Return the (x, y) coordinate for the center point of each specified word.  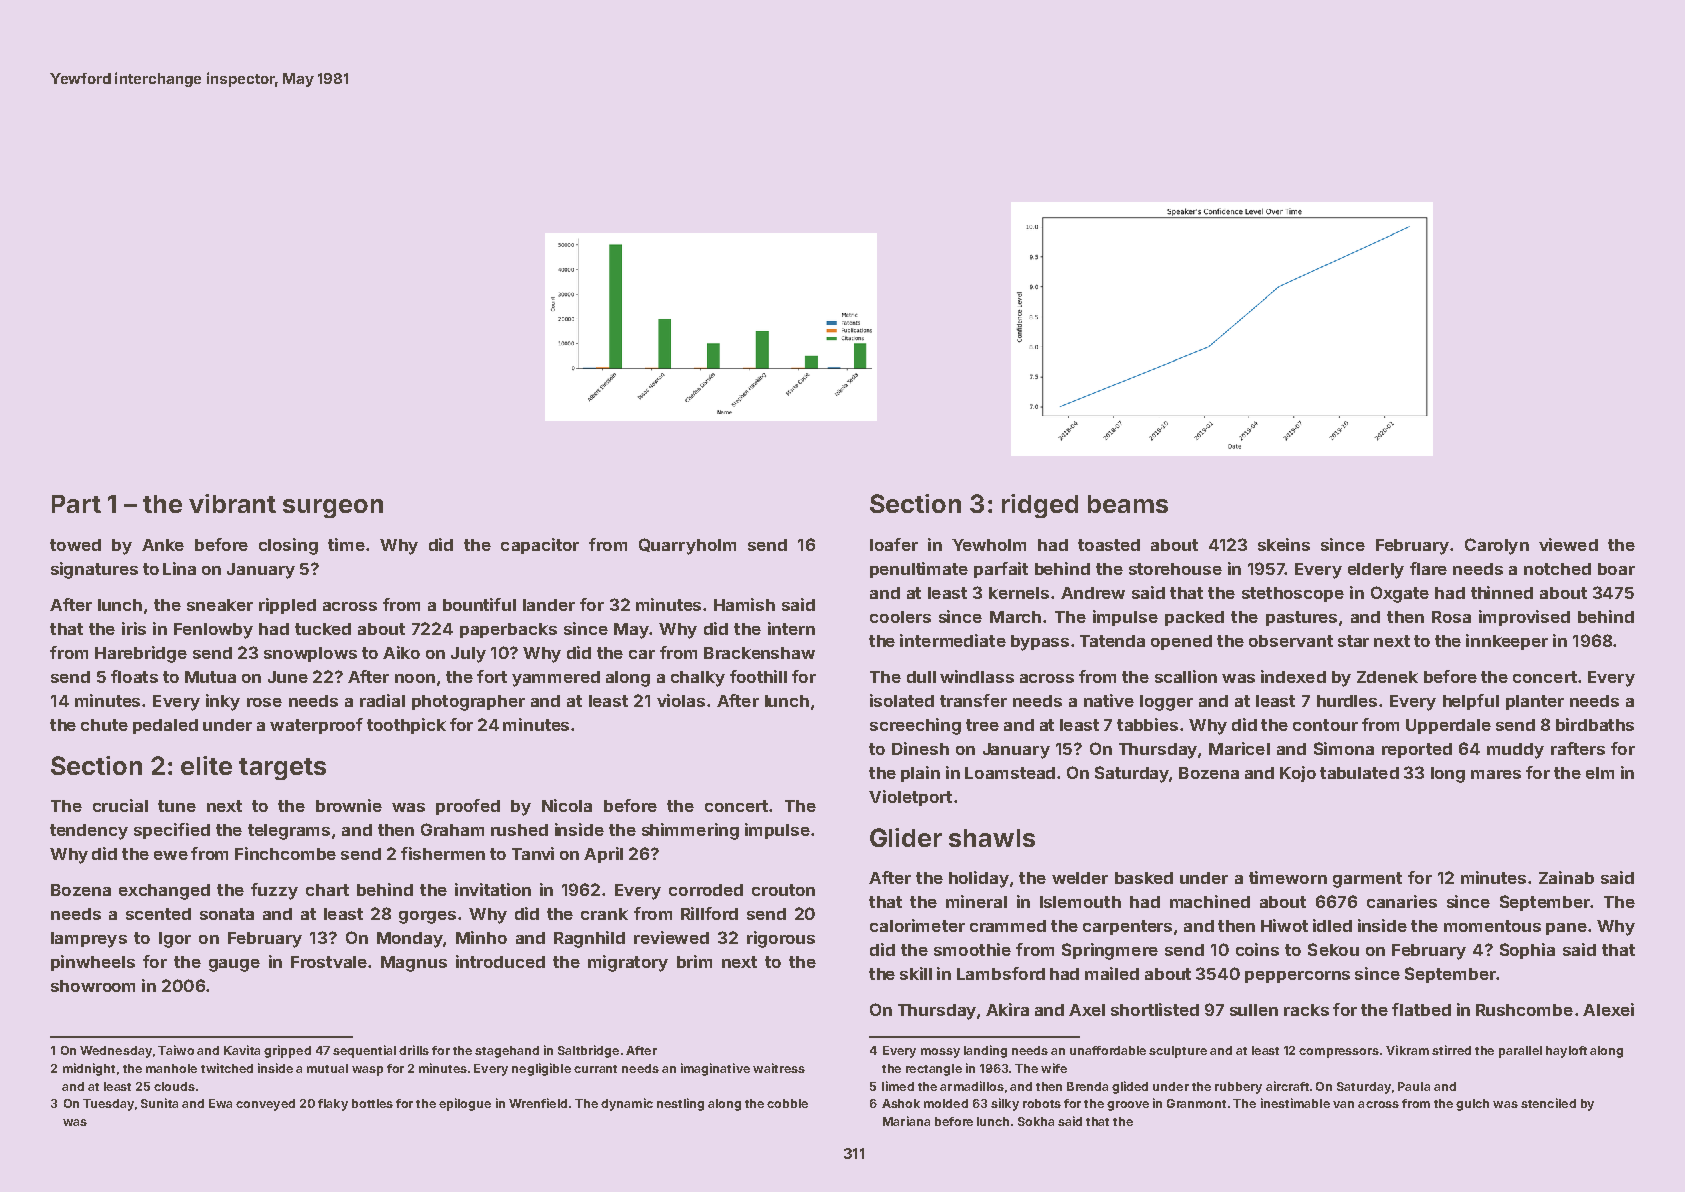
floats (134, 676)
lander (549, 605)
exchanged (164, 892)
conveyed (265, 1105)
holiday (979, 879)
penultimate (919, 570)
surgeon (333, 508)
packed (1194, 618)
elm (1600, 773)
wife (1054, 1068)
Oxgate (1400, 594)
